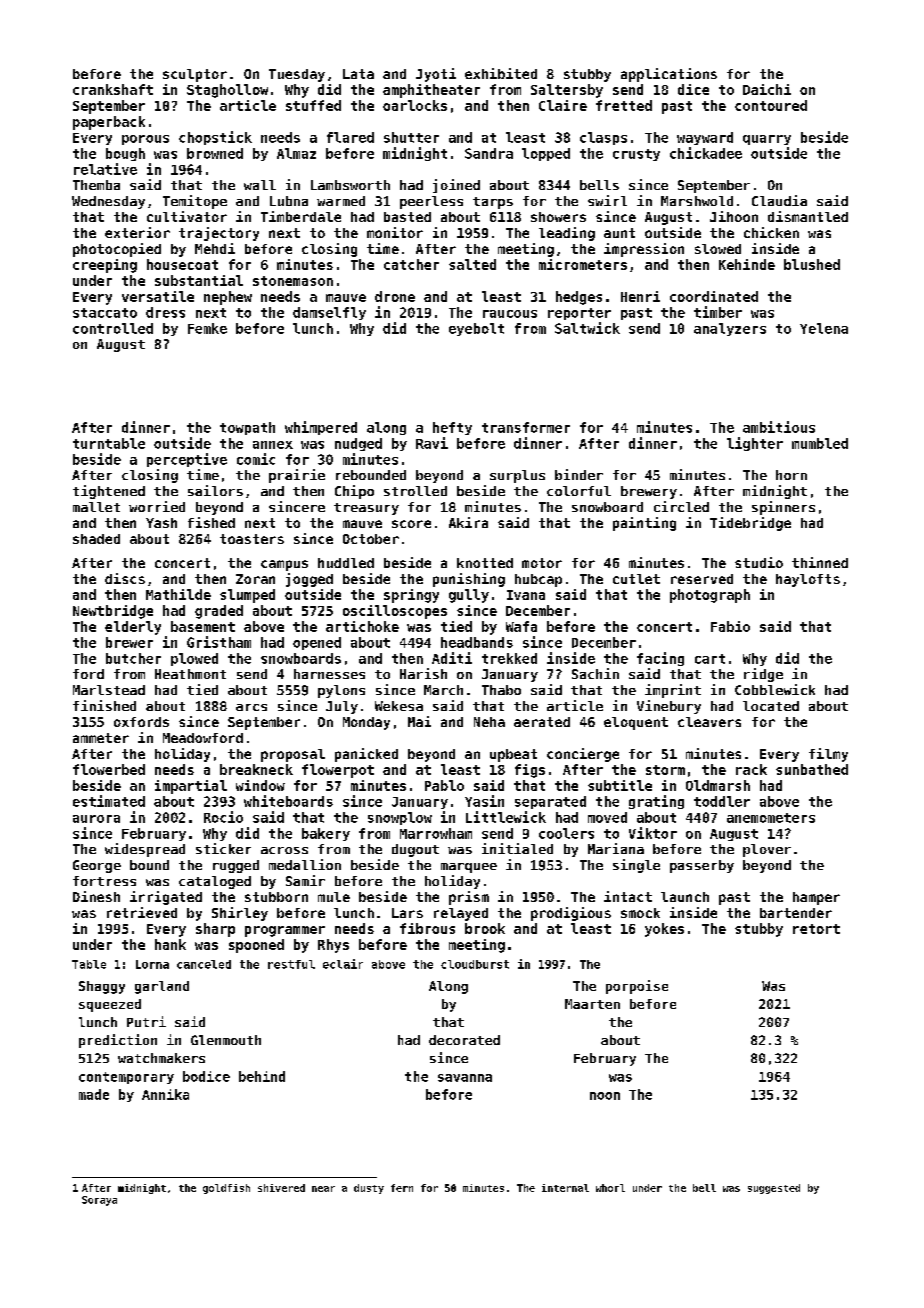 This screenshot has height=1308, width=924. What do you see at coordinates (297, 75) in the screenshot?
I see `Tuesday` at bounding box center [297, 75].
